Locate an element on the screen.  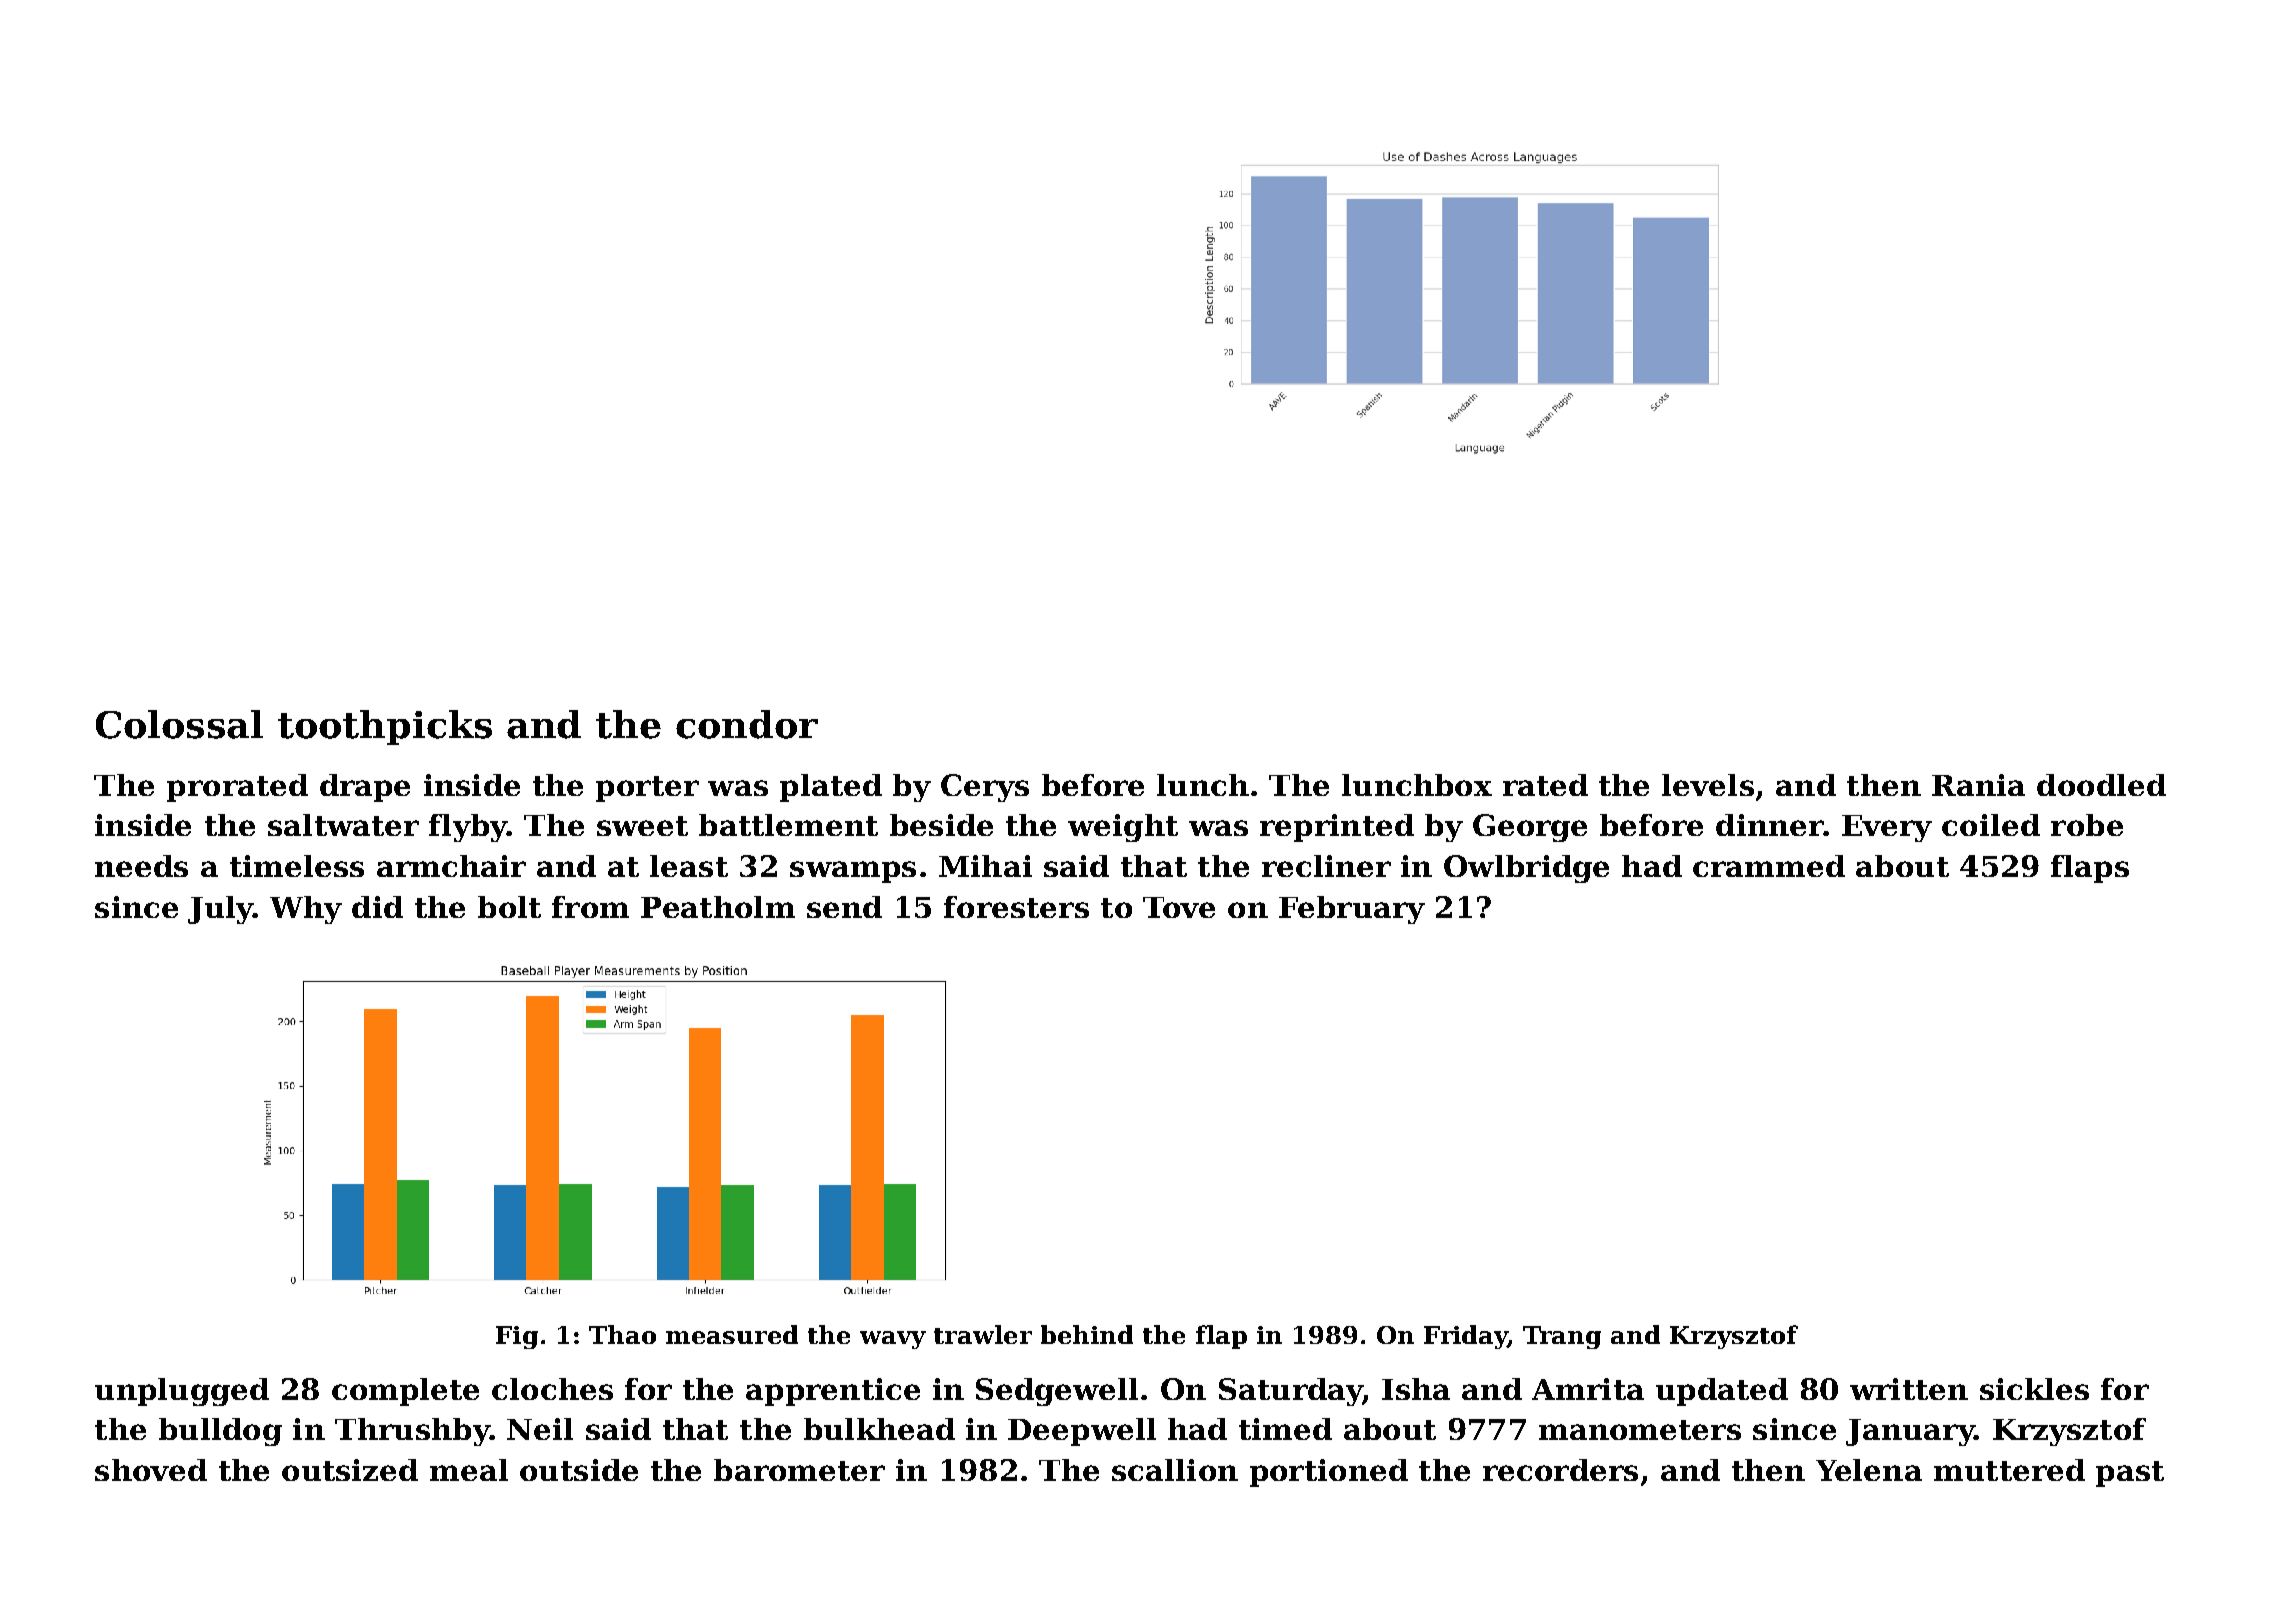
send is located at coordinates (844, 907).
